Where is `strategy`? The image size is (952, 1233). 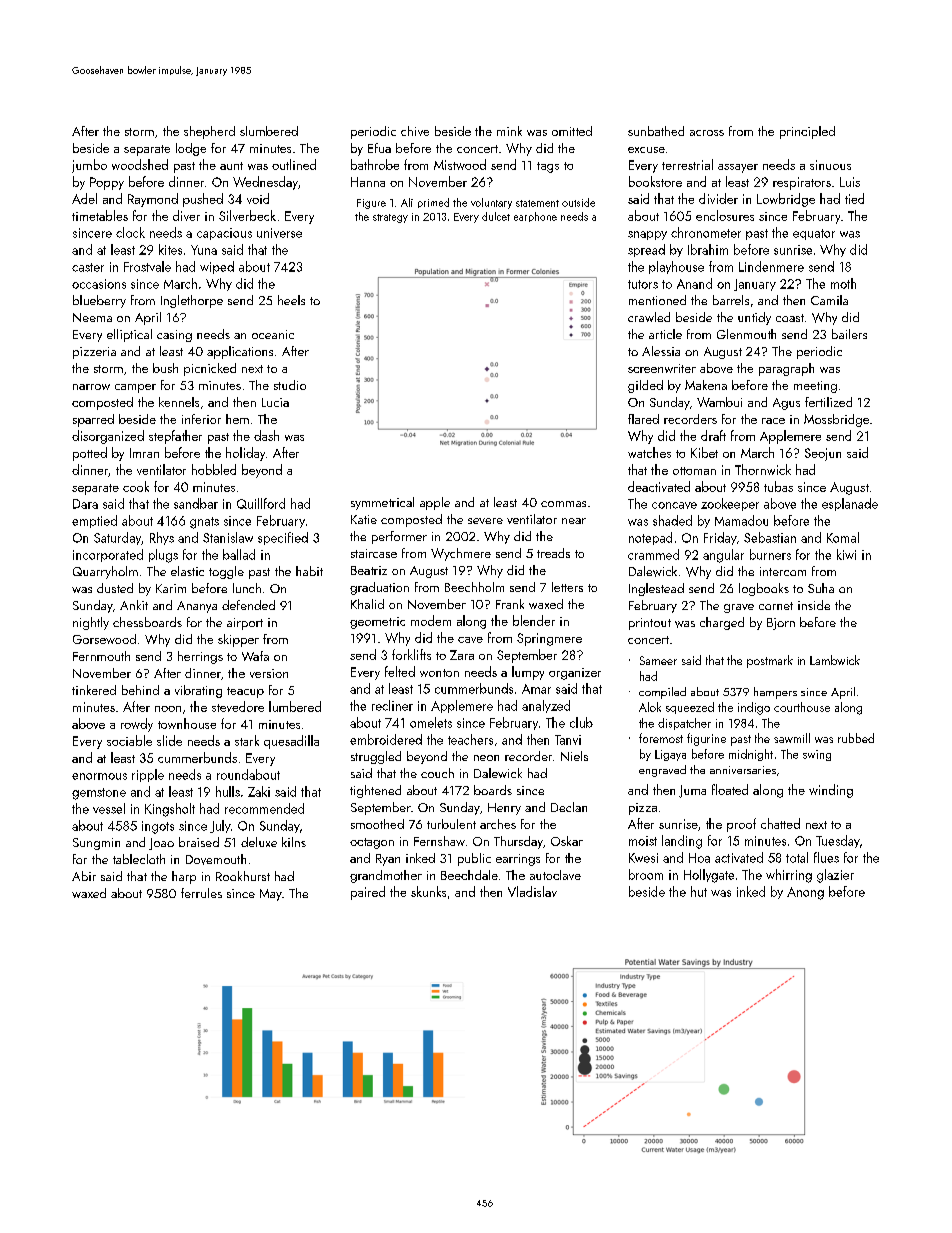 strategy is located at coordinates (390, 218).
